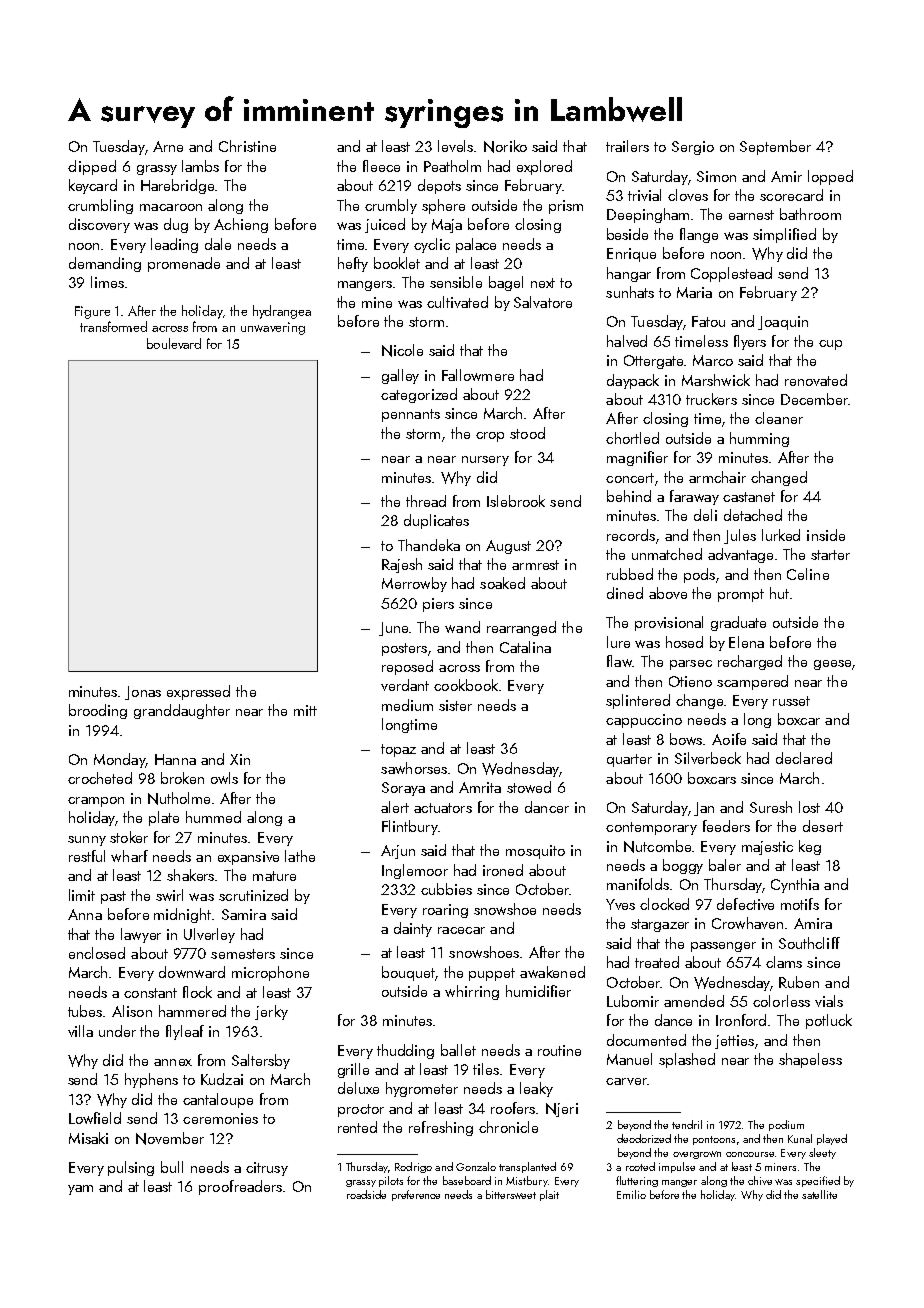 The width and height of the screenshot is (924, 1308). What do you see at coordinates (549, 1195) in the screenshot?
I see `plait` at bounding box center [549, 1195].
